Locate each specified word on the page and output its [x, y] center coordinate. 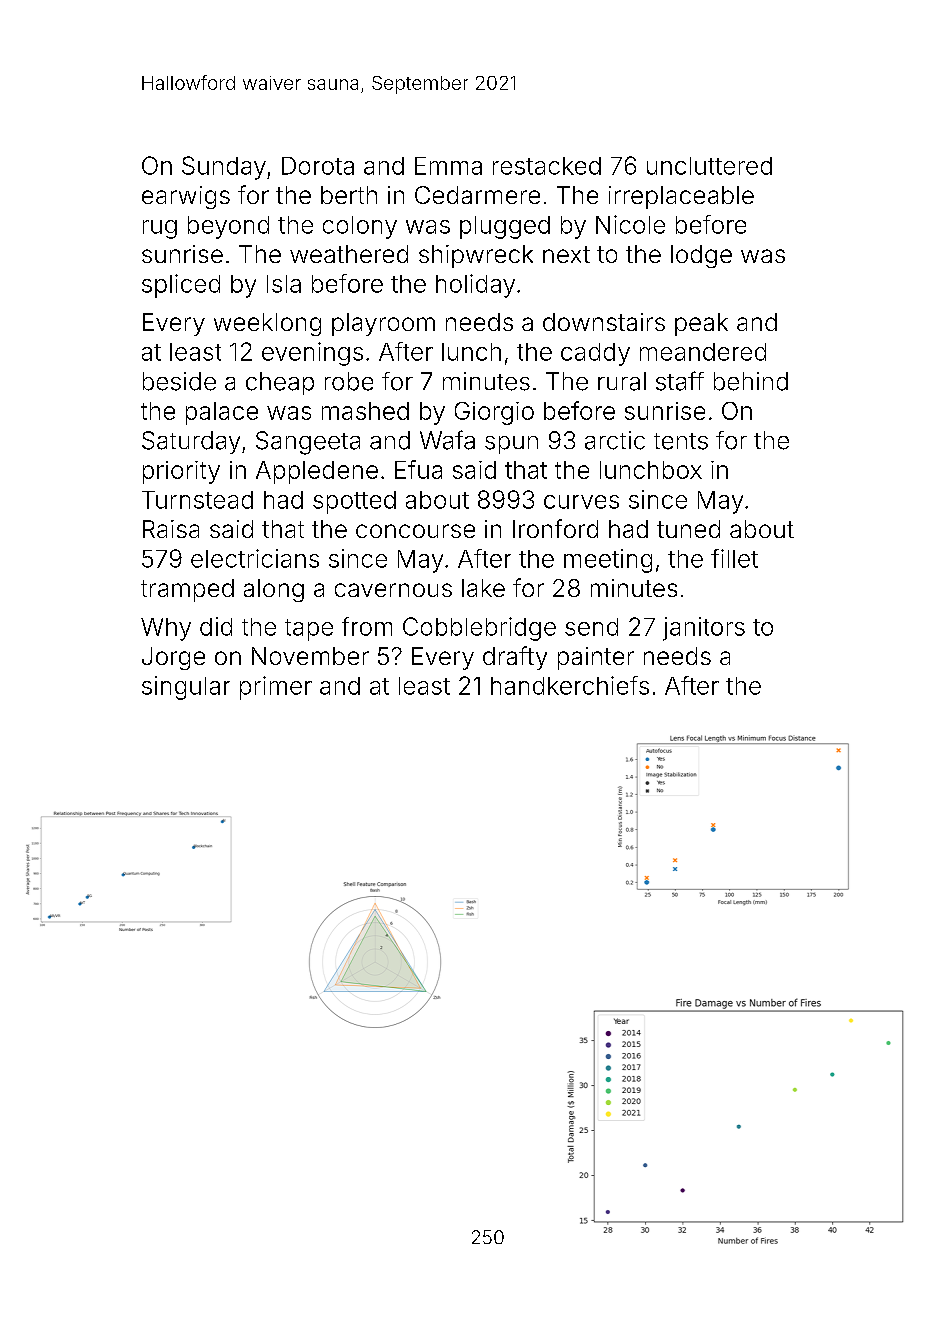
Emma [448, 166]
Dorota [318, 166]
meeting [608, 561]
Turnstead [197, 500]
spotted [354, 502]
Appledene [317, 472]
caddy [595, 354]
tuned [688, 529]
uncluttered [709, 166]
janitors [704, 629]
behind [751, 381]
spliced [181, 286]
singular [186, 688]
